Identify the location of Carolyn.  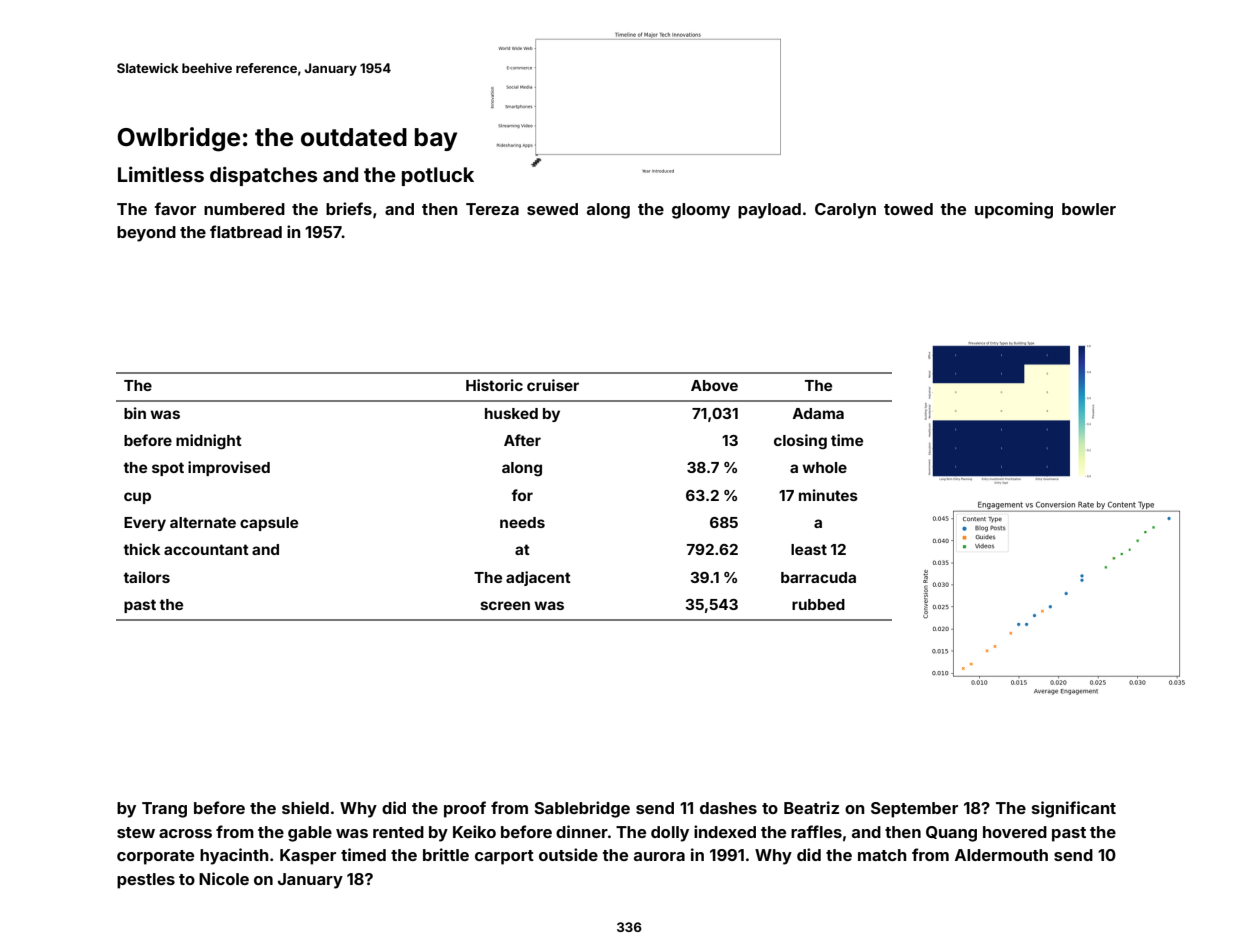
(845, 211).
